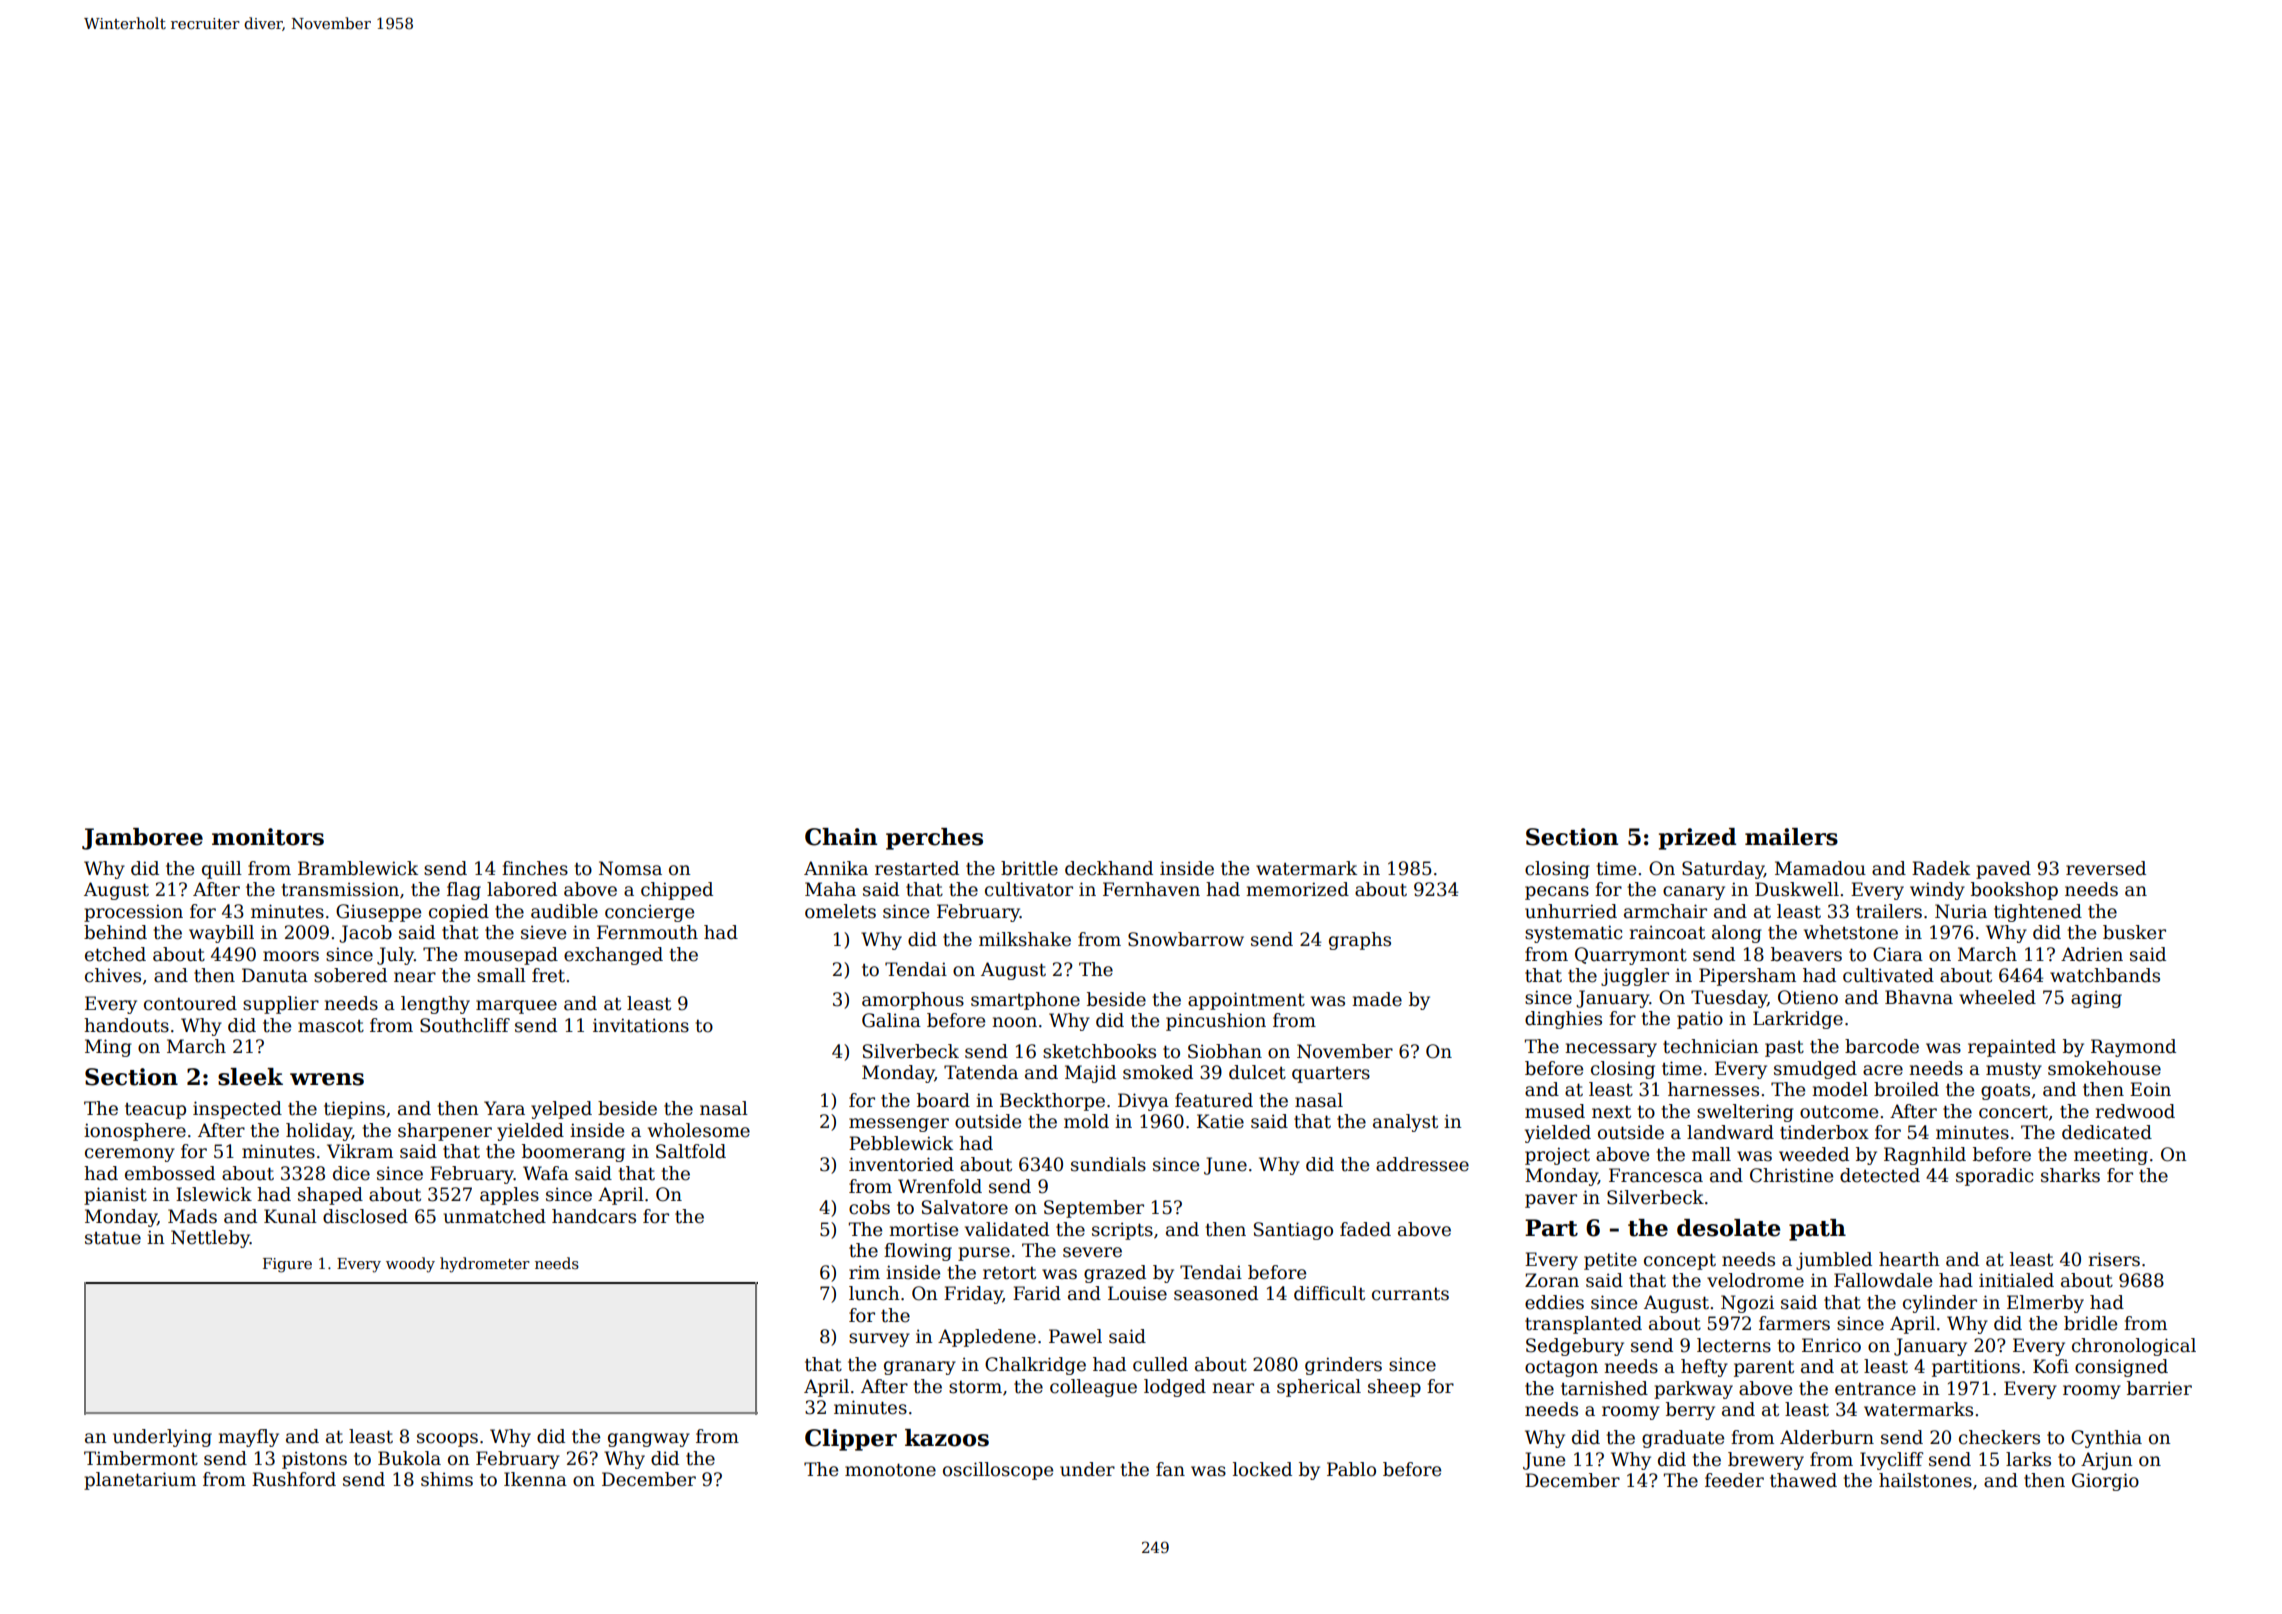 This image has height=1614, width=2282. Describe the element at coordinates (190, 1003) in the image. I see `contoured` at that location.
